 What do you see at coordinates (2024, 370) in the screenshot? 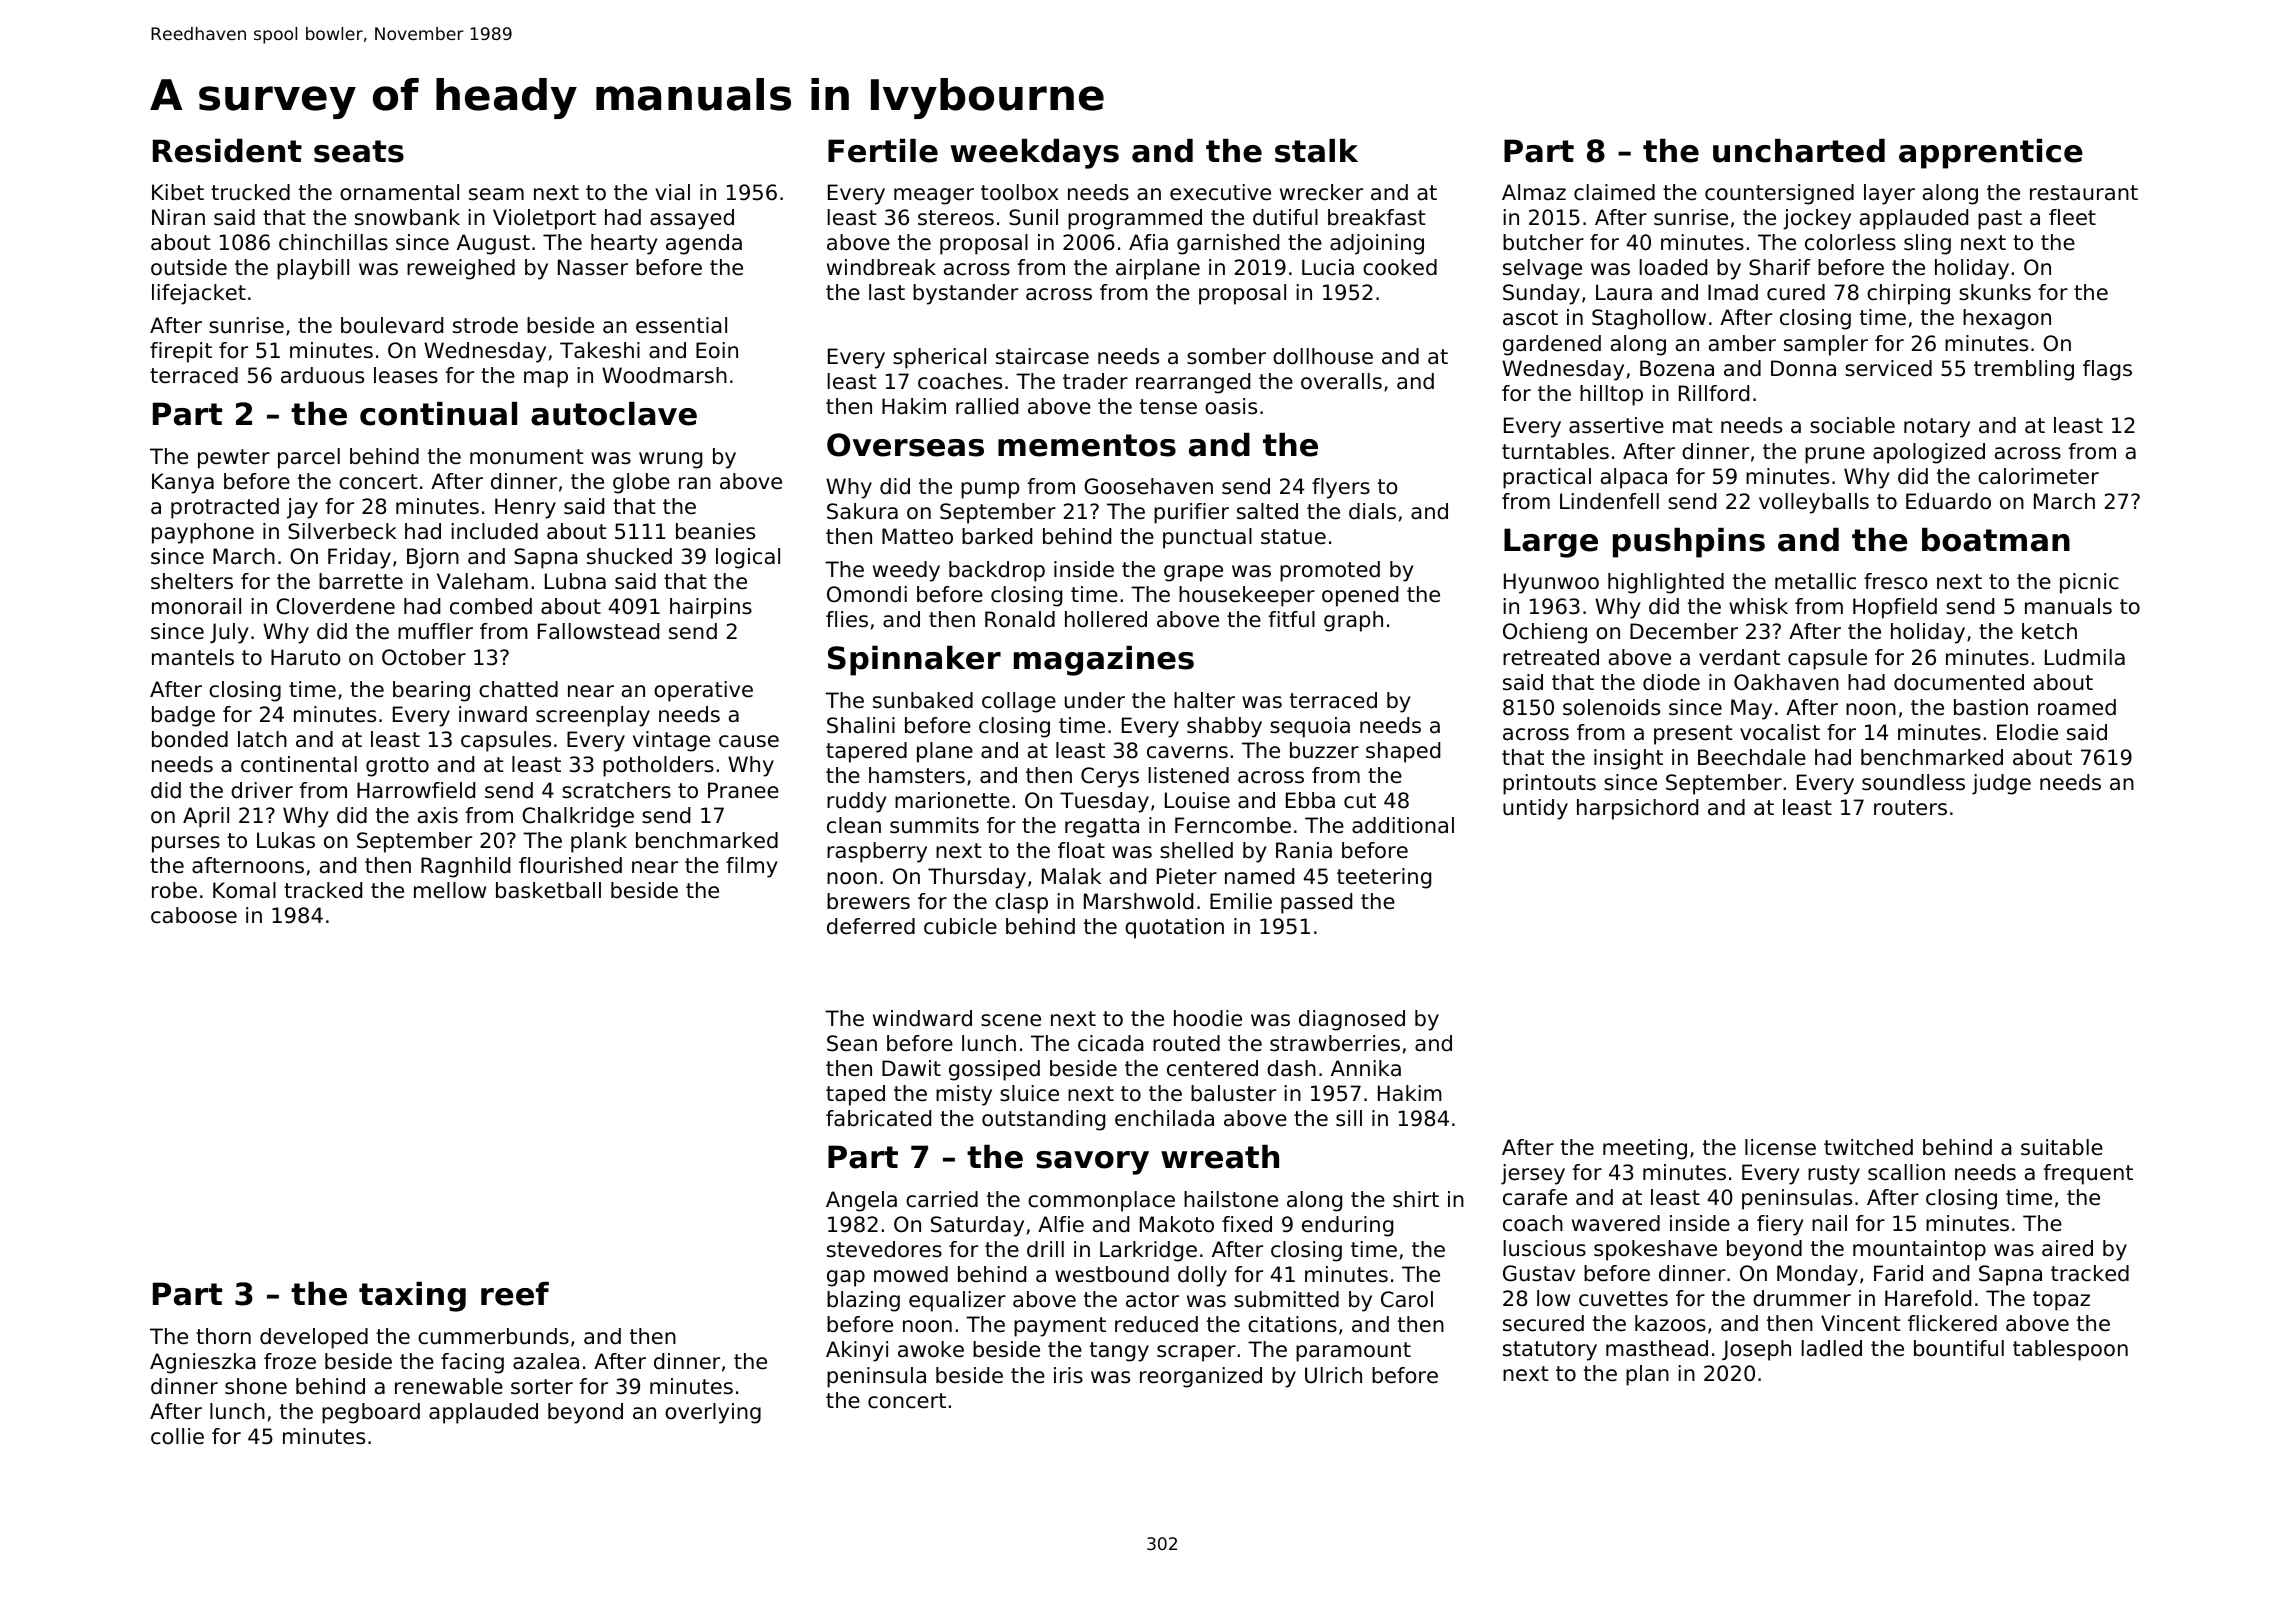
I see `trembling` at bounding box center [2024, 370].
